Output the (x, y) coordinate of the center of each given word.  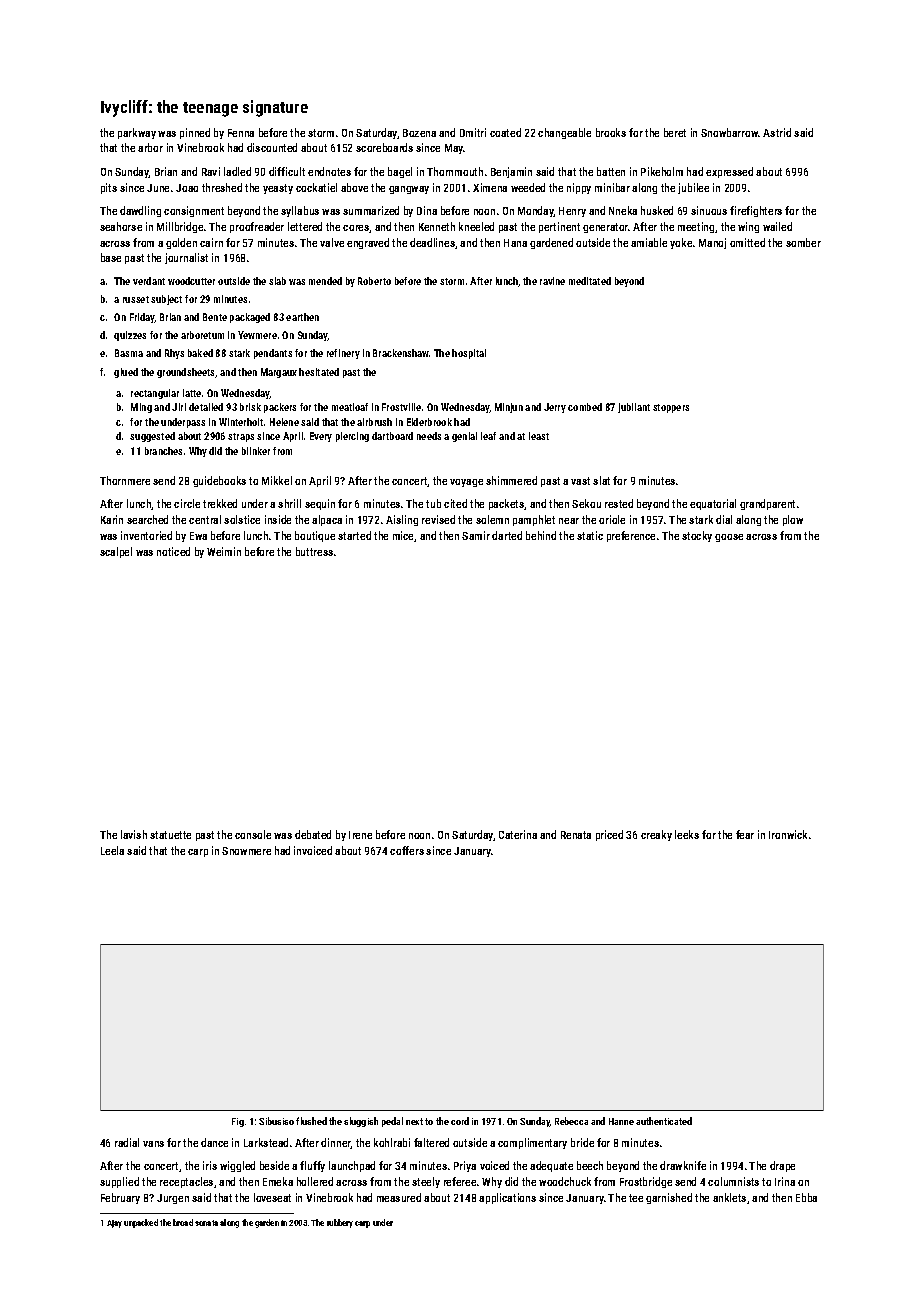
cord (460, 1121)
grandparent (767, 504)
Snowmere (246, 851)
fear (745, 834)
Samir (476, 535)
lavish (134, 834)
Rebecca (571, 1121)
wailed (777, 226)
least (539, 436)
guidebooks (219, 481)
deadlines (432, 242)
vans (153, 1144)
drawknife (683, 1165)
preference (631, 536)
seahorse (121, 226)
